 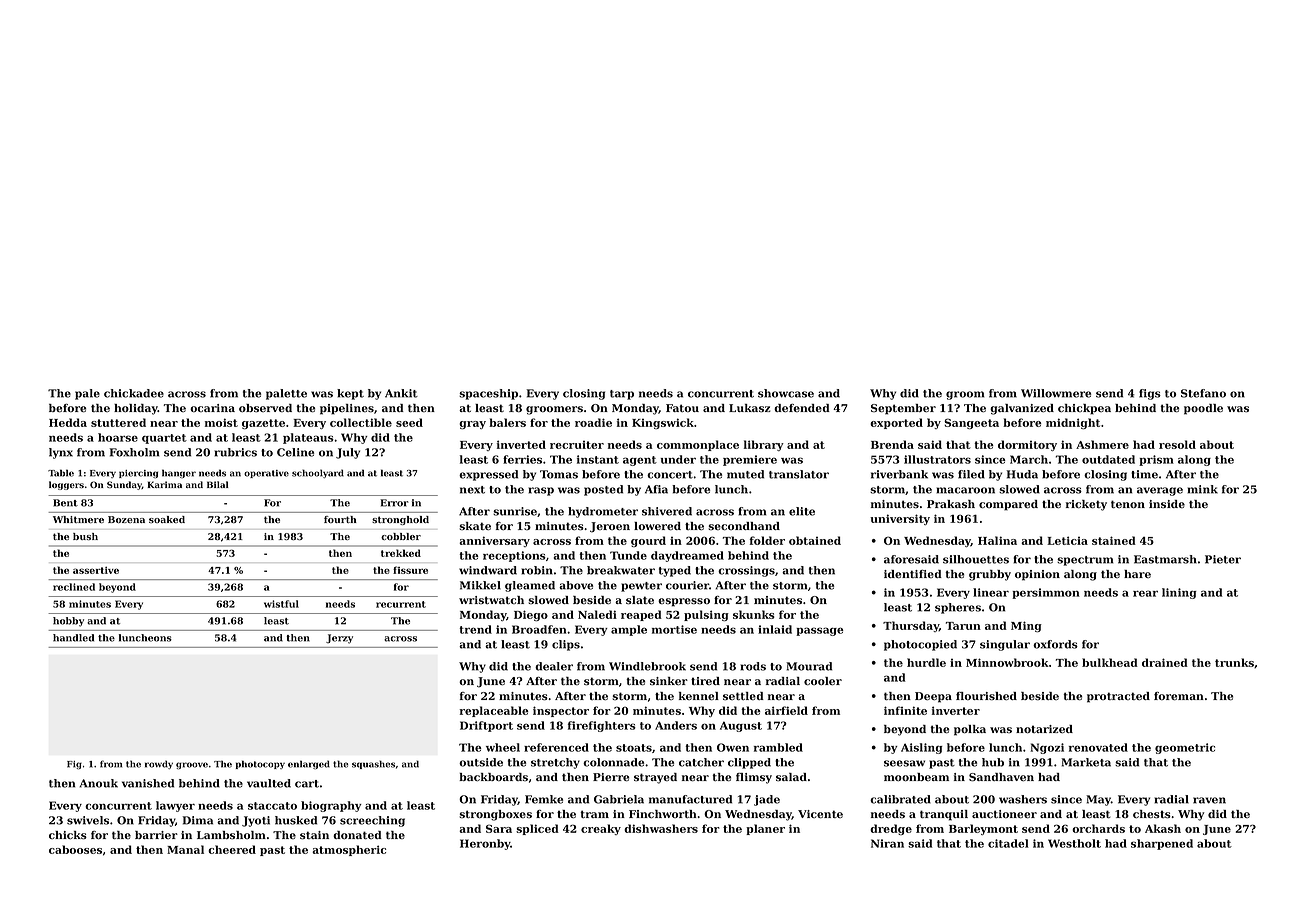 I want to click on Niran, so click(x=887, y=843).
